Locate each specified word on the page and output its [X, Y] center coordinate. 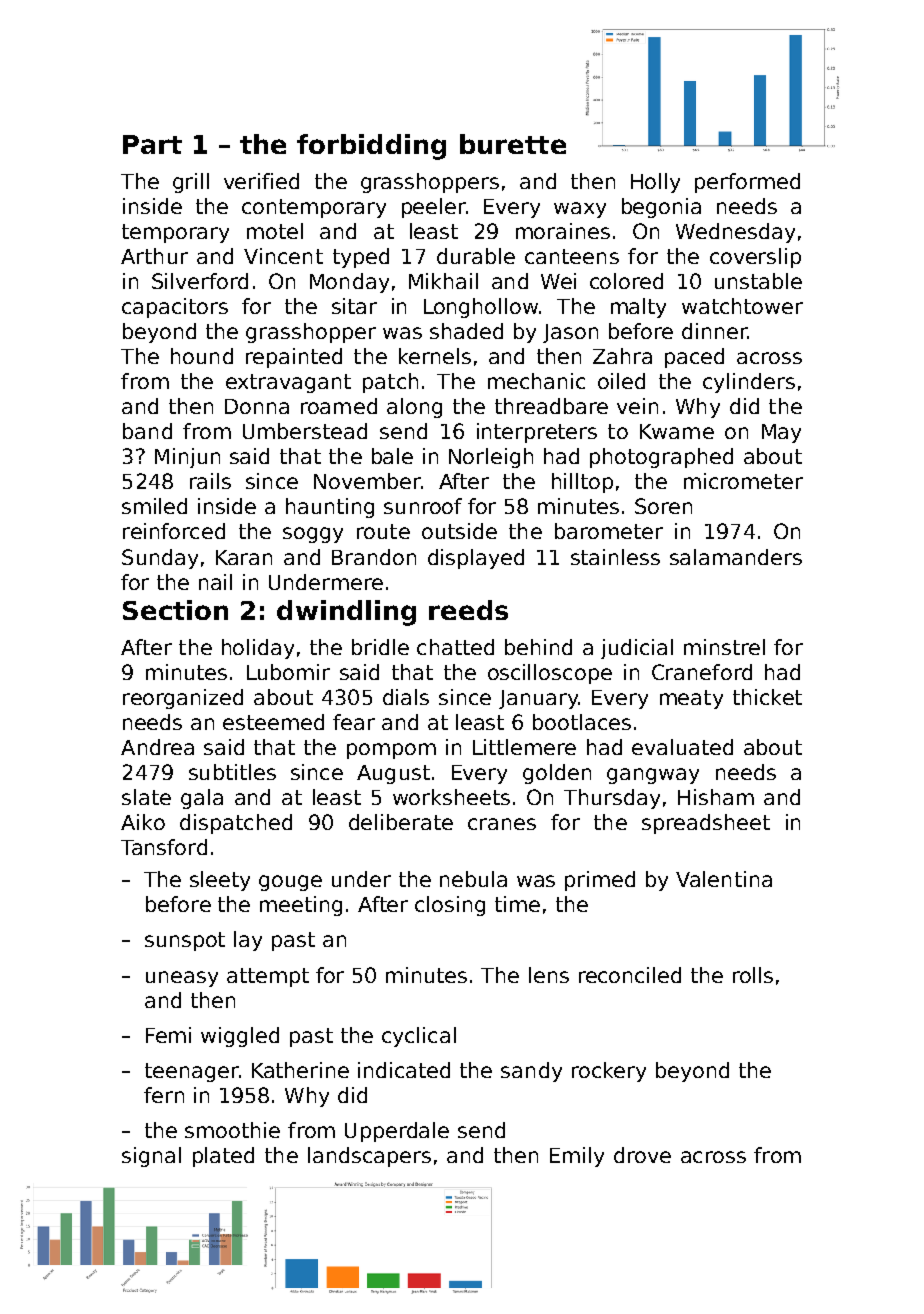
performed [747, 183]
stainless [615, 557]
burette [513, 144]
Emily [577, 1157]
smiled [154, 506]
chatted [455, 647]
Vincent [283, 256]
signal [151, 1157]
